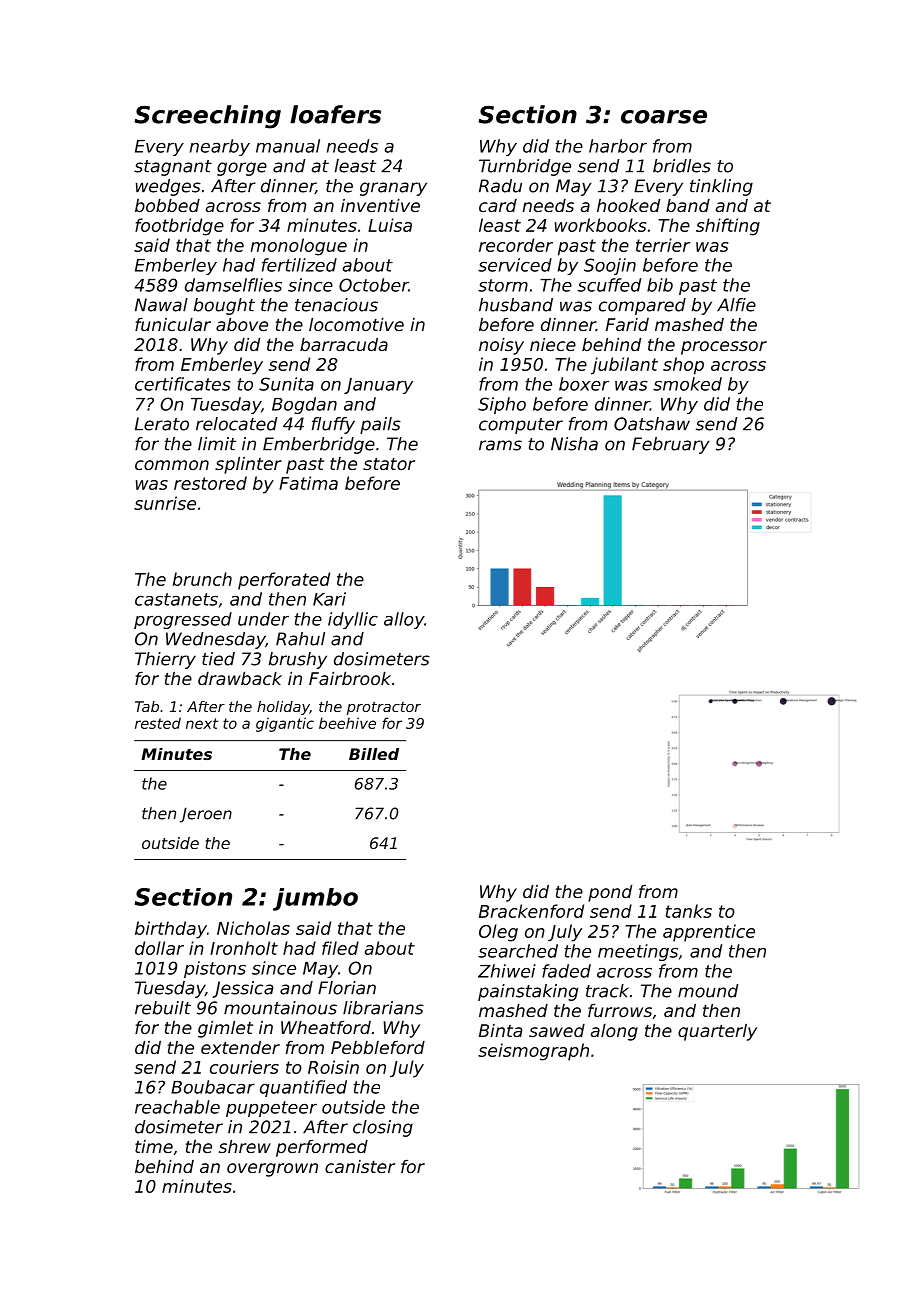 The height and width of the screenshot is (1316, 908). I want to click on pond, so click(610, 893).
